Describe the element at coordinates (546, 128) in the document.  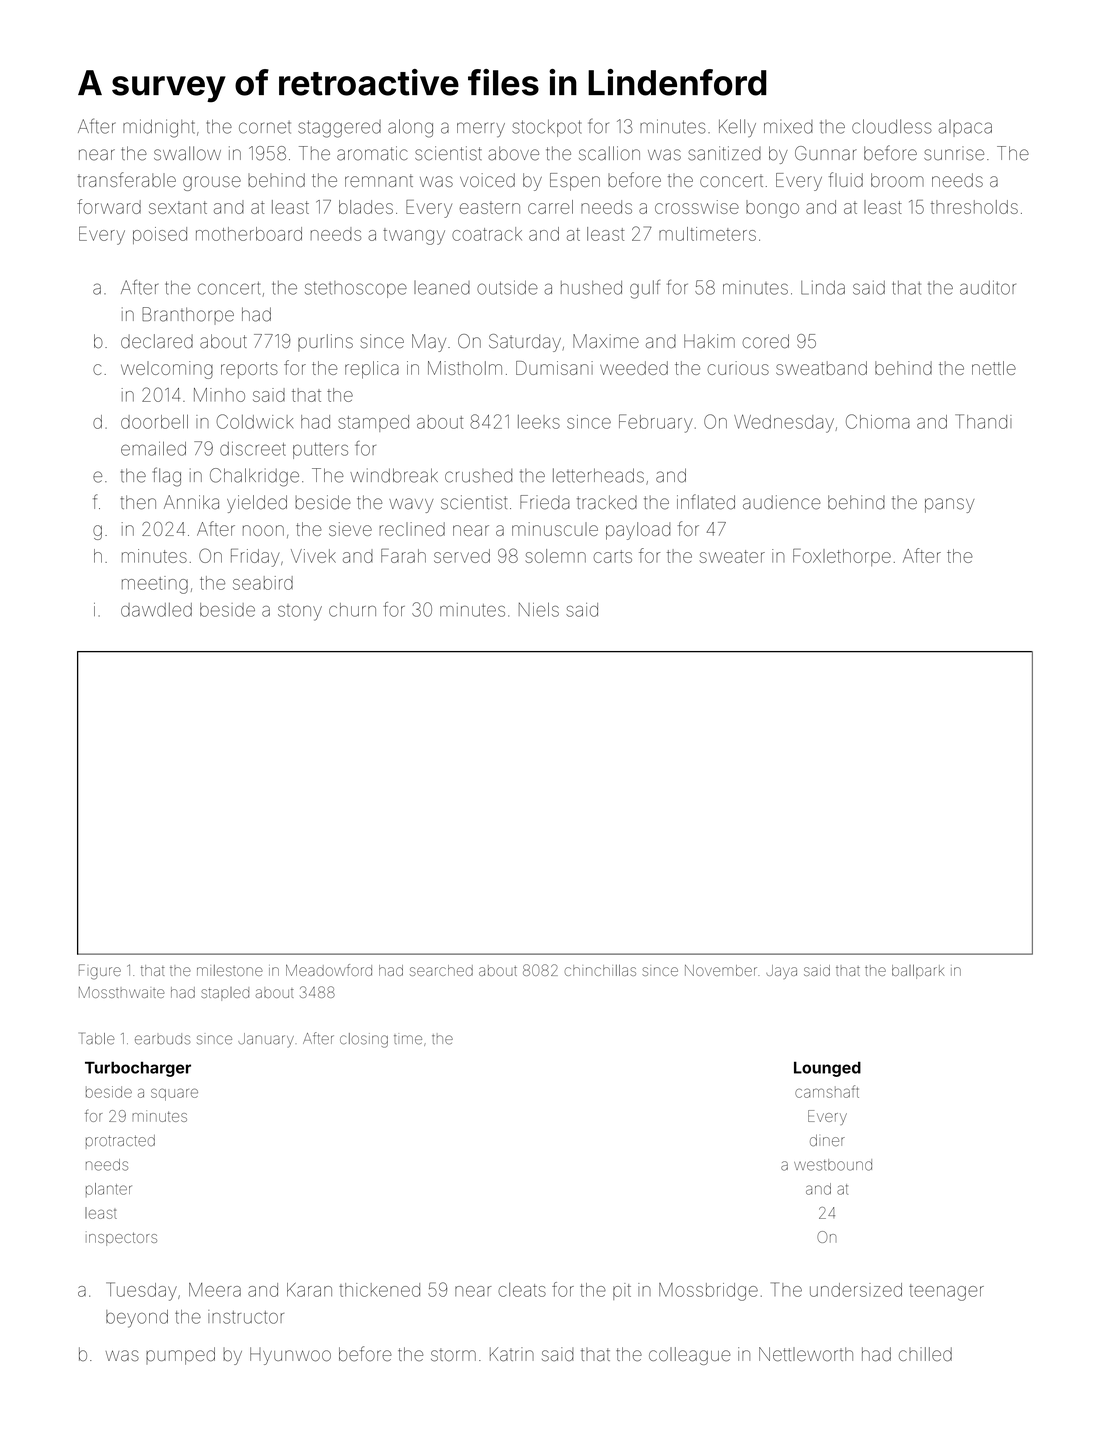
I see `stockpot` at that location.
